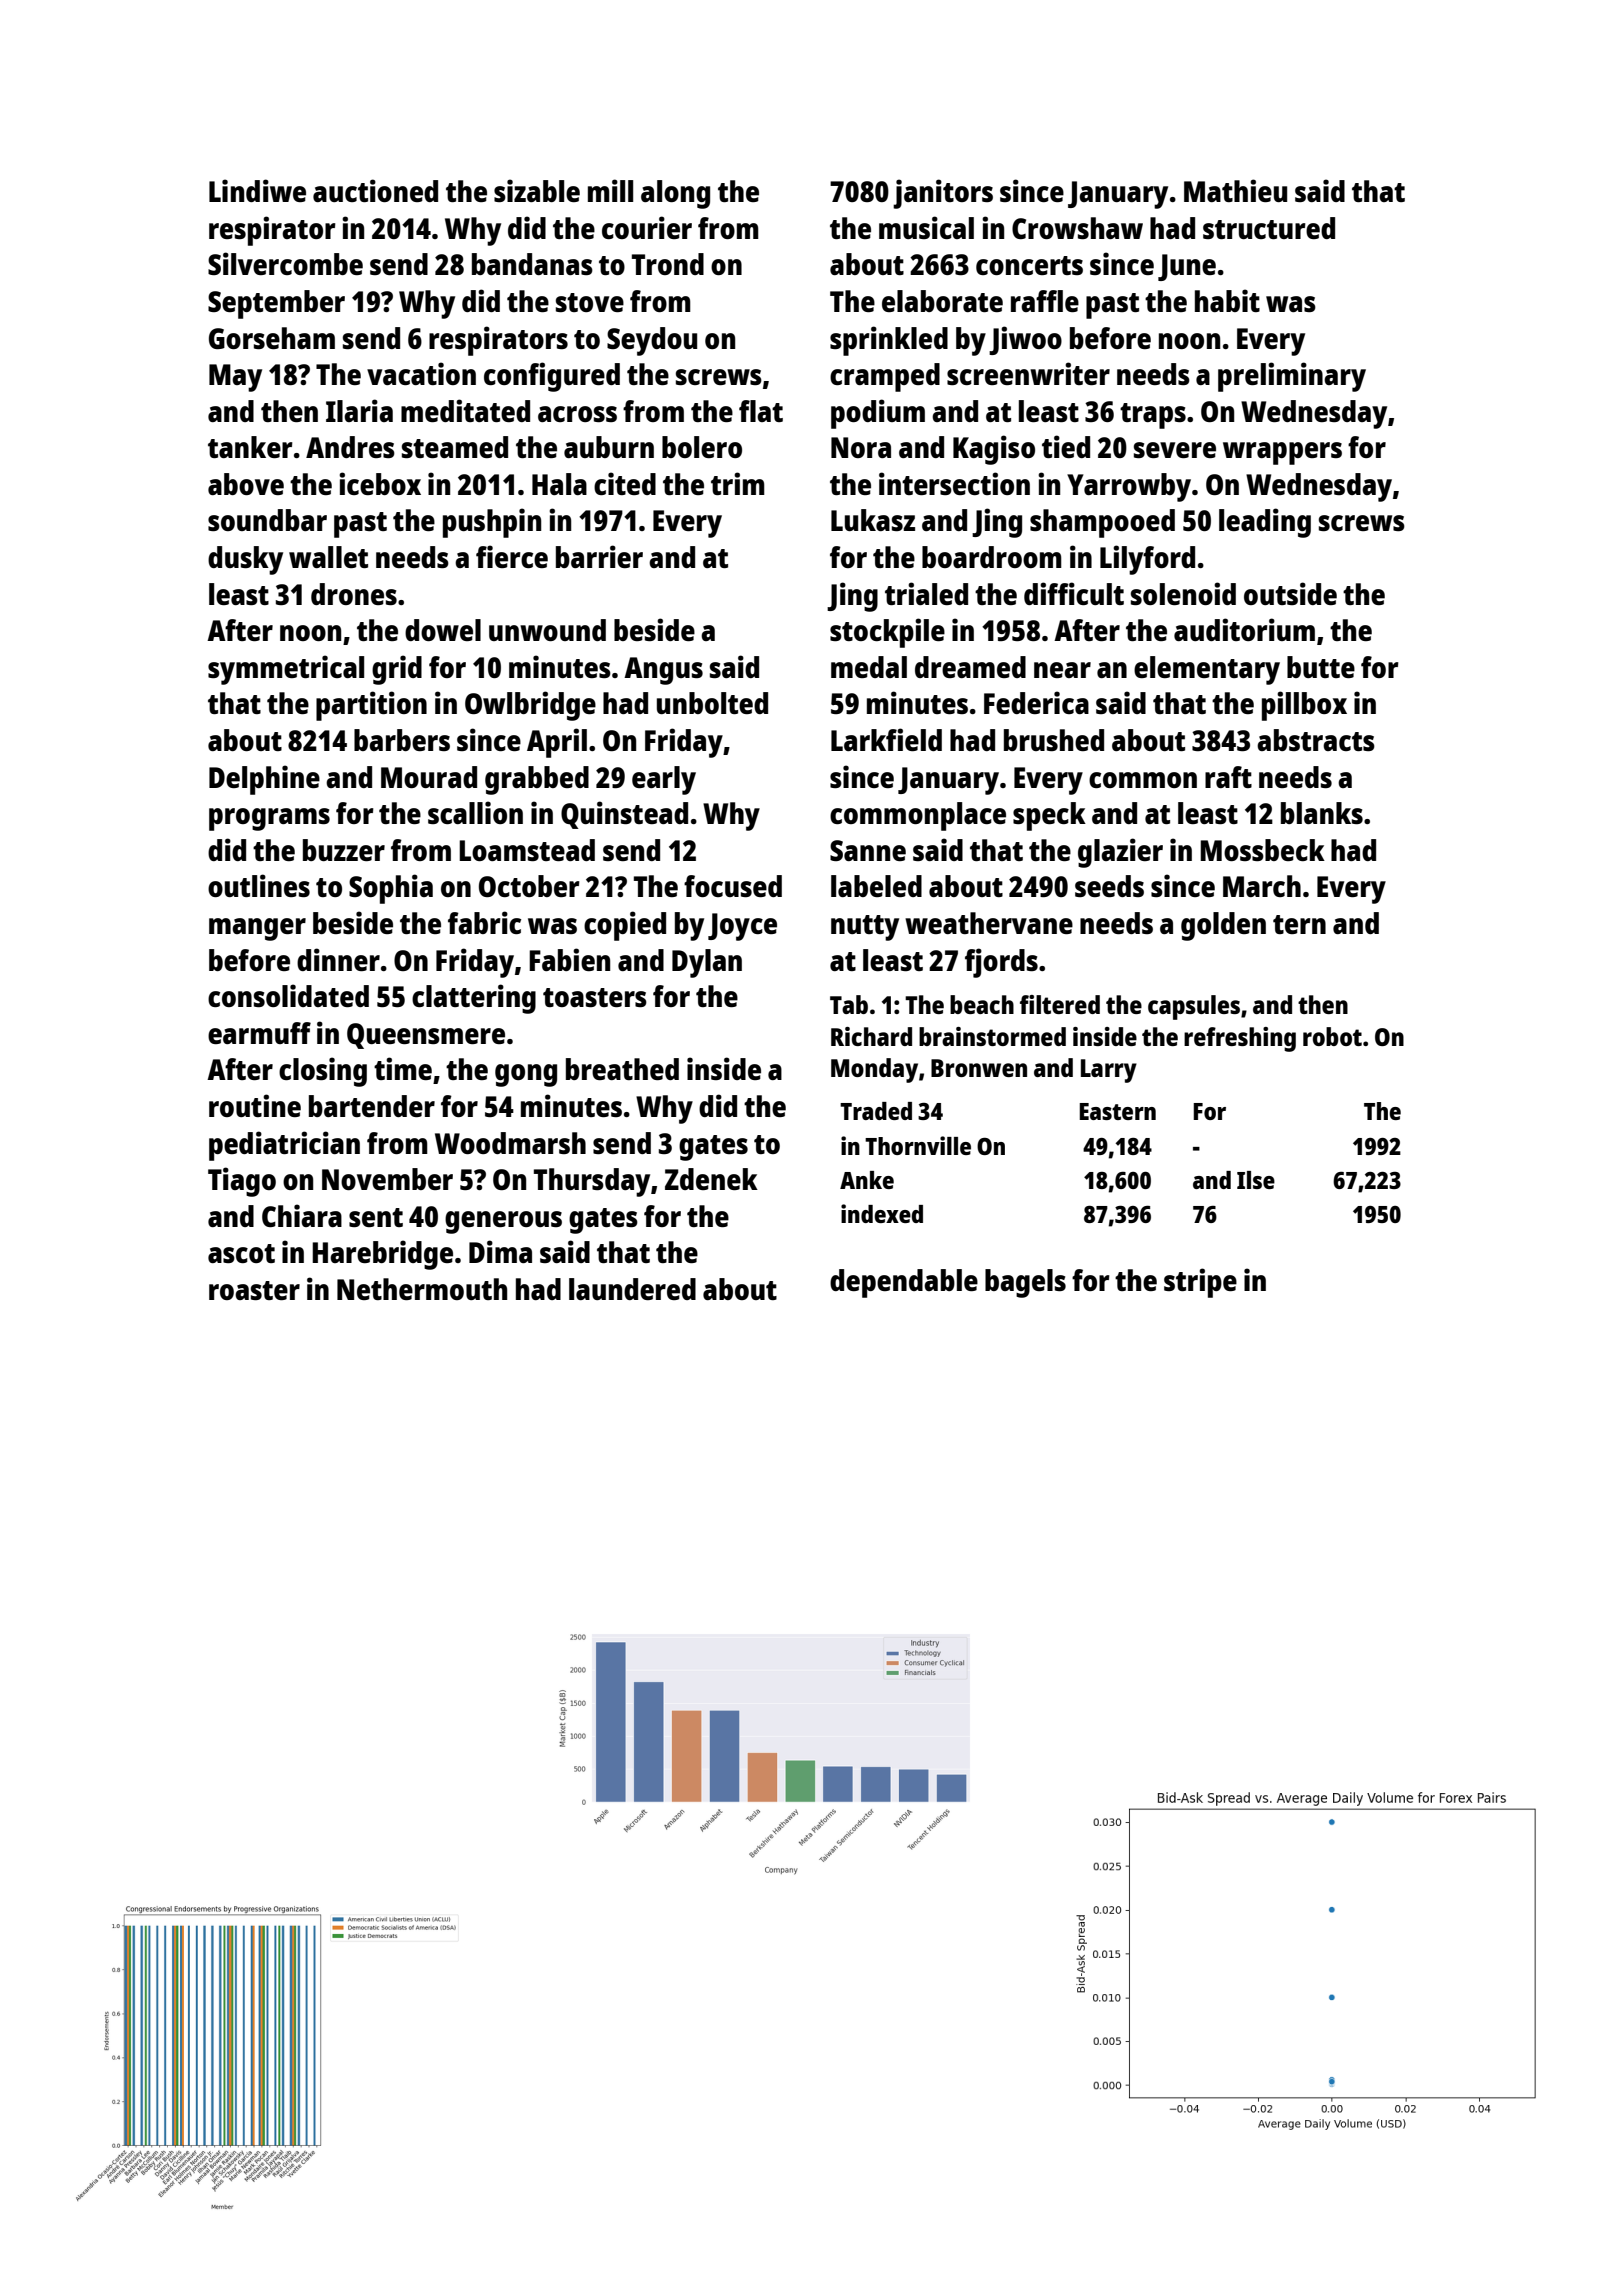  I want to click on barbers, so click(402, 740).
